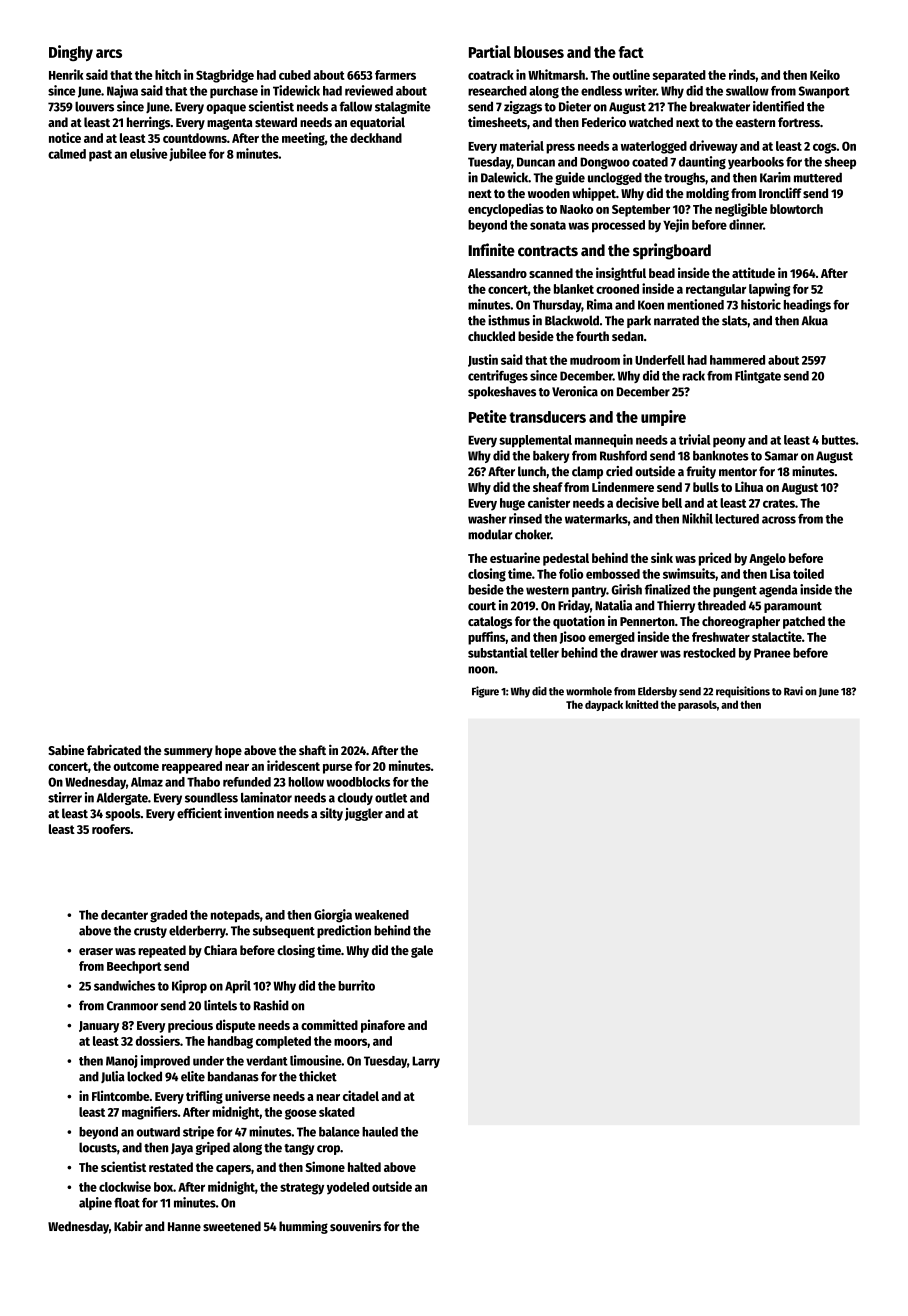  I want to click on souvenirs, so click(355, 1226).
